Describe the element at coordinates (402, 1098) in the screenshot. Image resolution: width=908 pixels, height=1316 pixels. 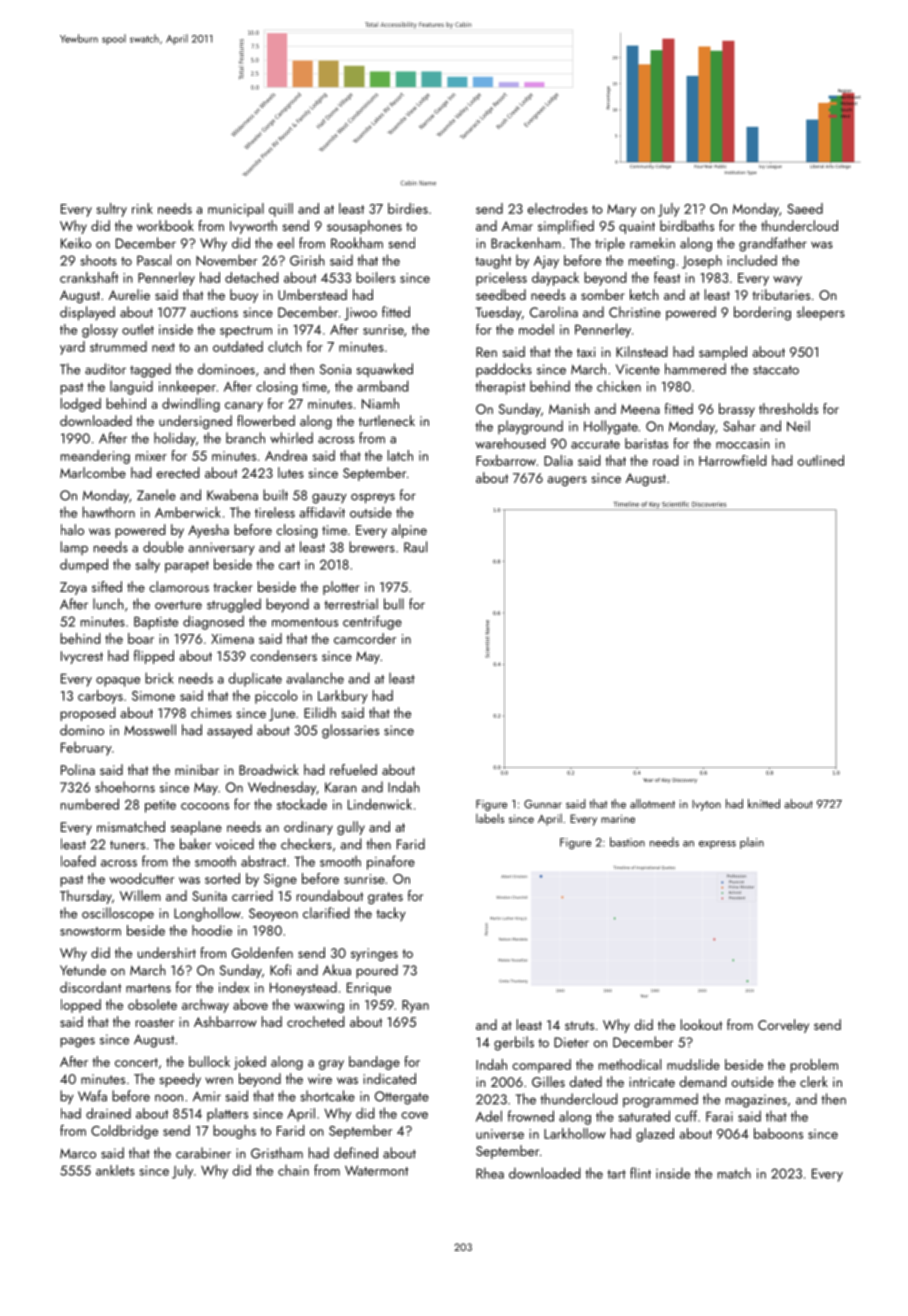
I see `Ottergate` at that location.
